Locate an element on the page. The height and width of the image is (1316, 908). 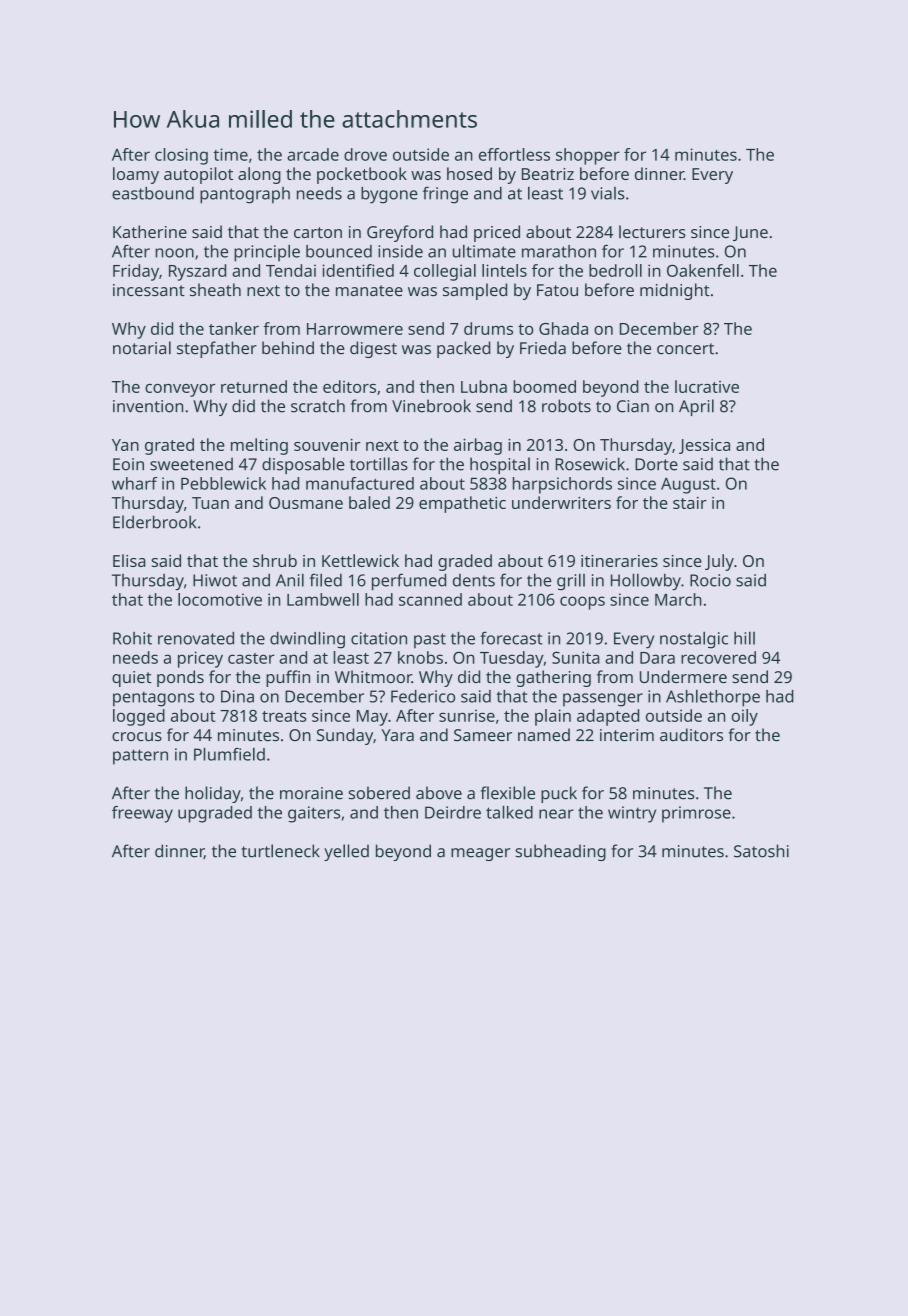
effortless is located at coordinates (514, 154).
